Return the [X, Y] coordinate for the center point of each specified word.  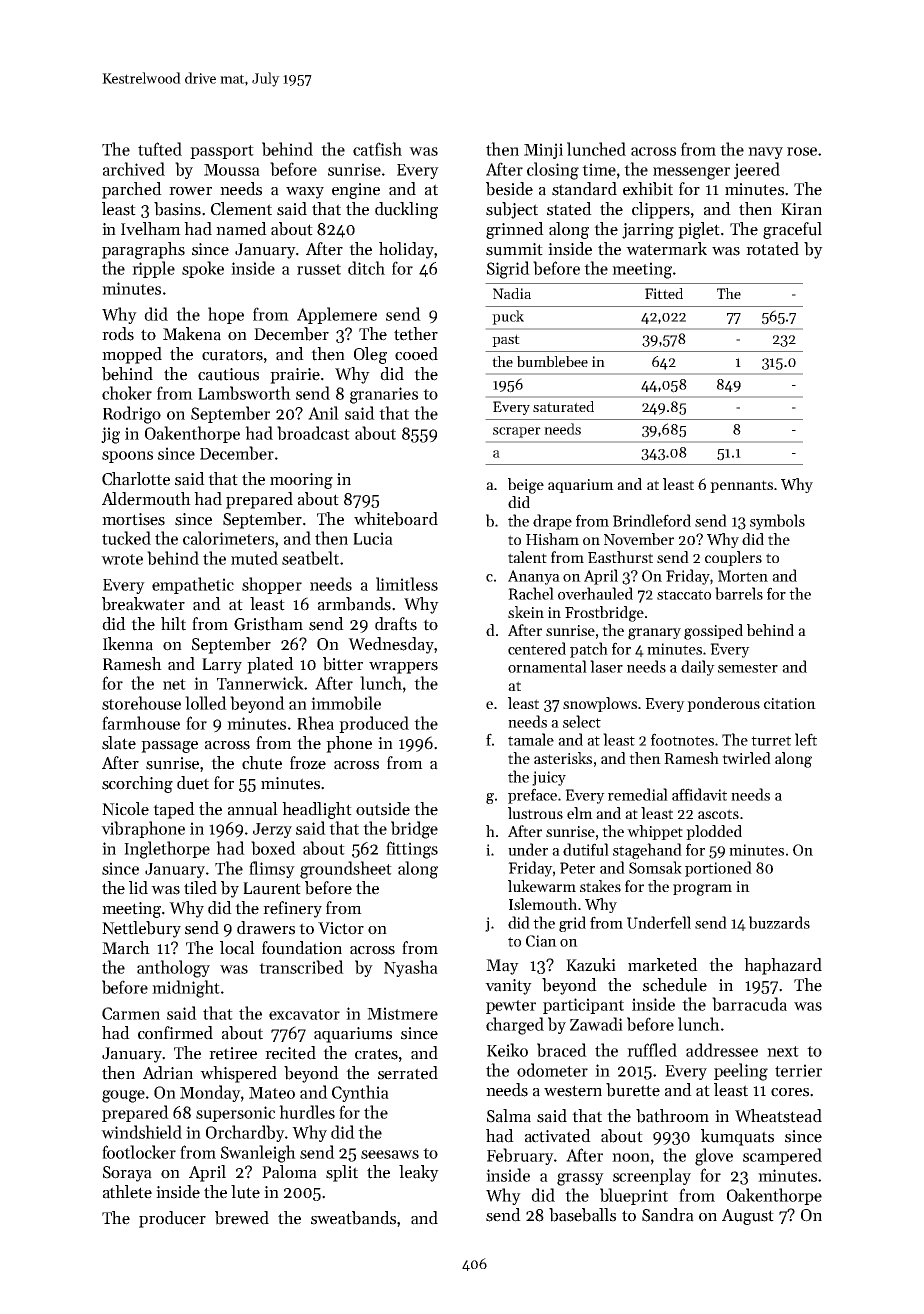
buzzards [779, 922]
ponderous [723, 704]
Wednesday [391, 645]
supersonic [235, 1114]
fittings [412, 850]
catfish [377, 149]
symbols [777, 522]
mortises [133, 519]
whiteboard [396, 519]
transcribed [301, 967]
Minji [543, 151]
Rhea [315, 723]
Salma [509, 1116]
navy [765, 153]
